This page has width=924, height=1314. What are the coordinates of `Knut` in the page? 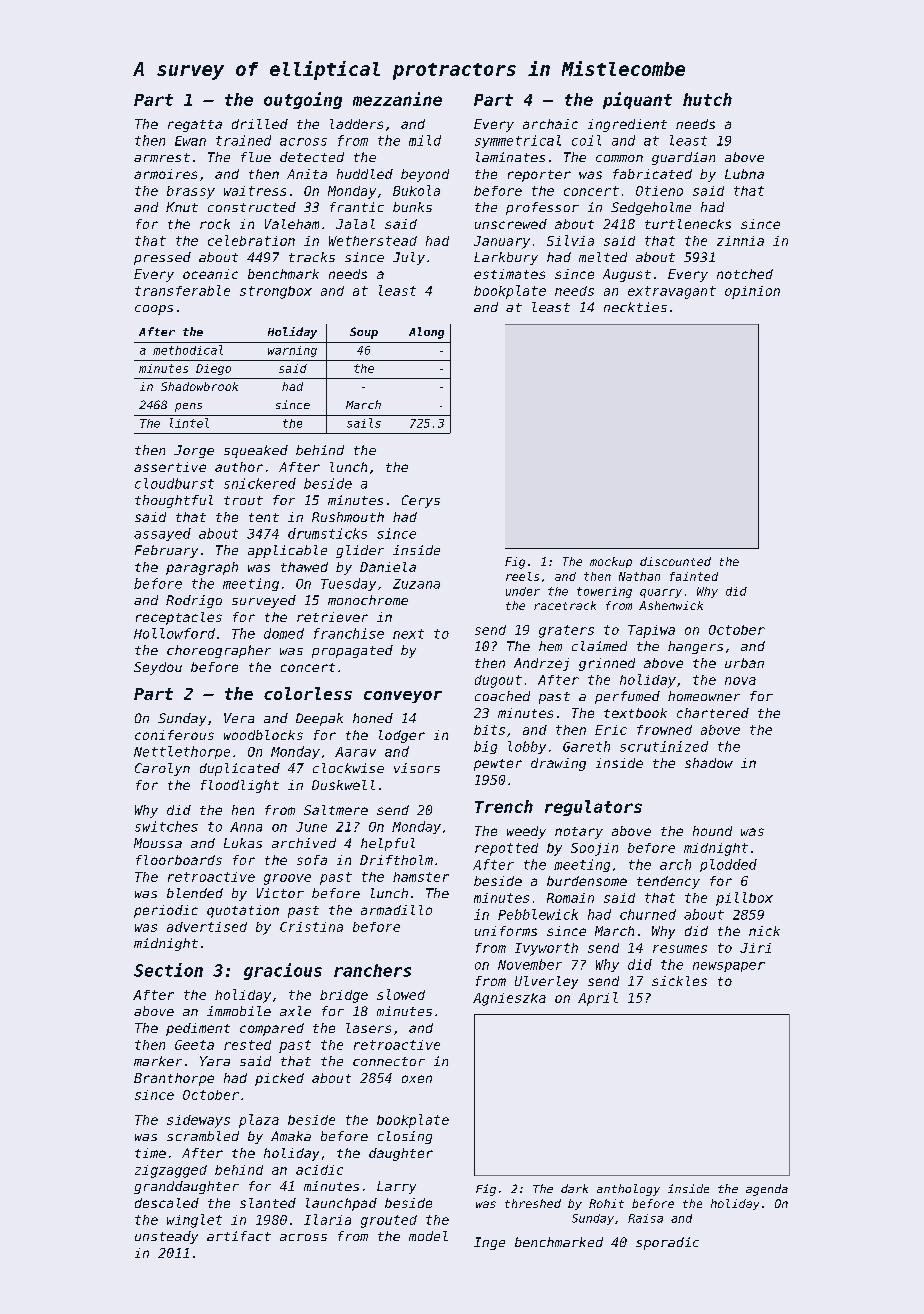 It's located at (182, 207).
